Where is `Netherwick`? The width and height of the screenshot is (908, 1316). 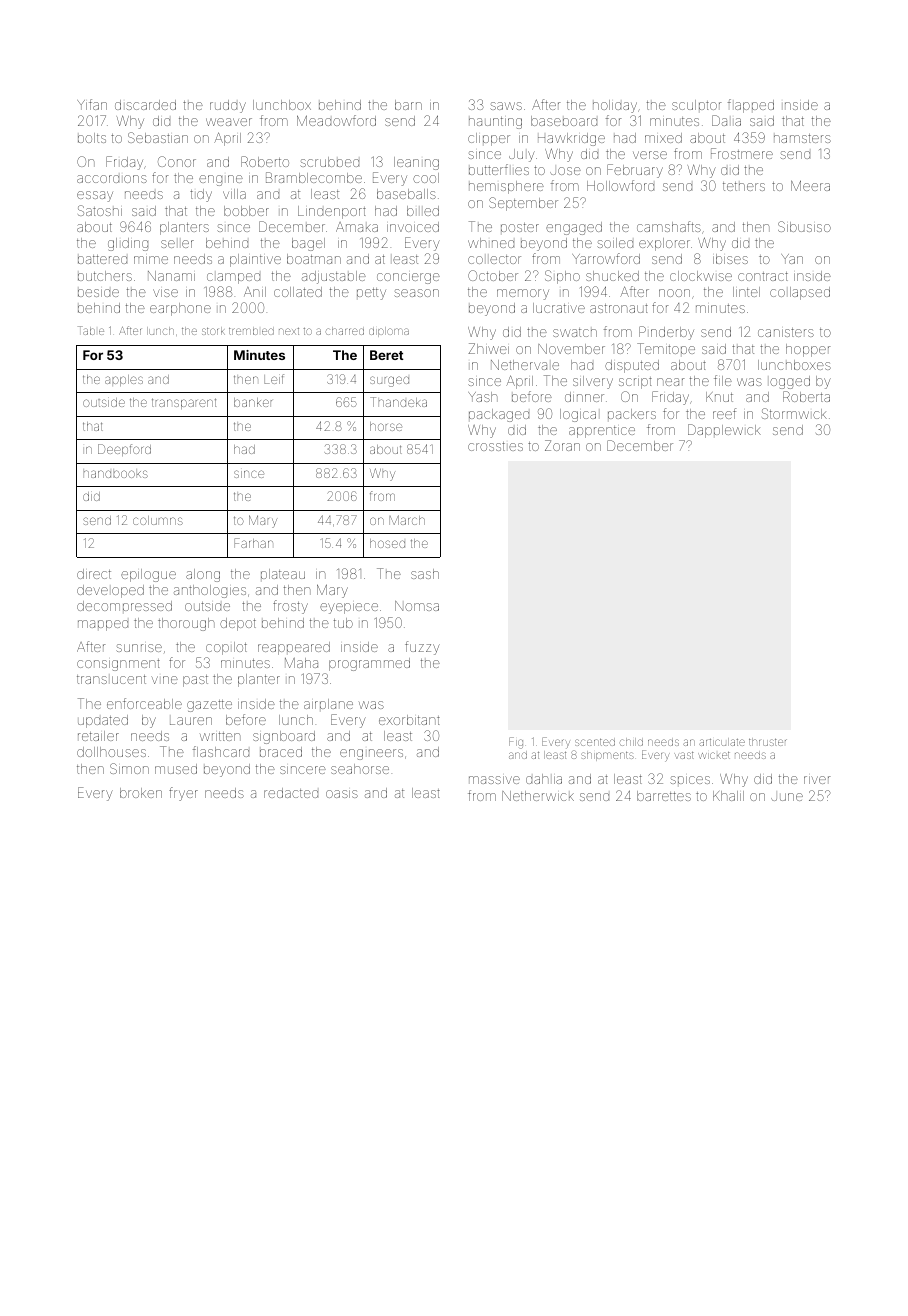 Netherwick is located at coordinates (538, 796).
